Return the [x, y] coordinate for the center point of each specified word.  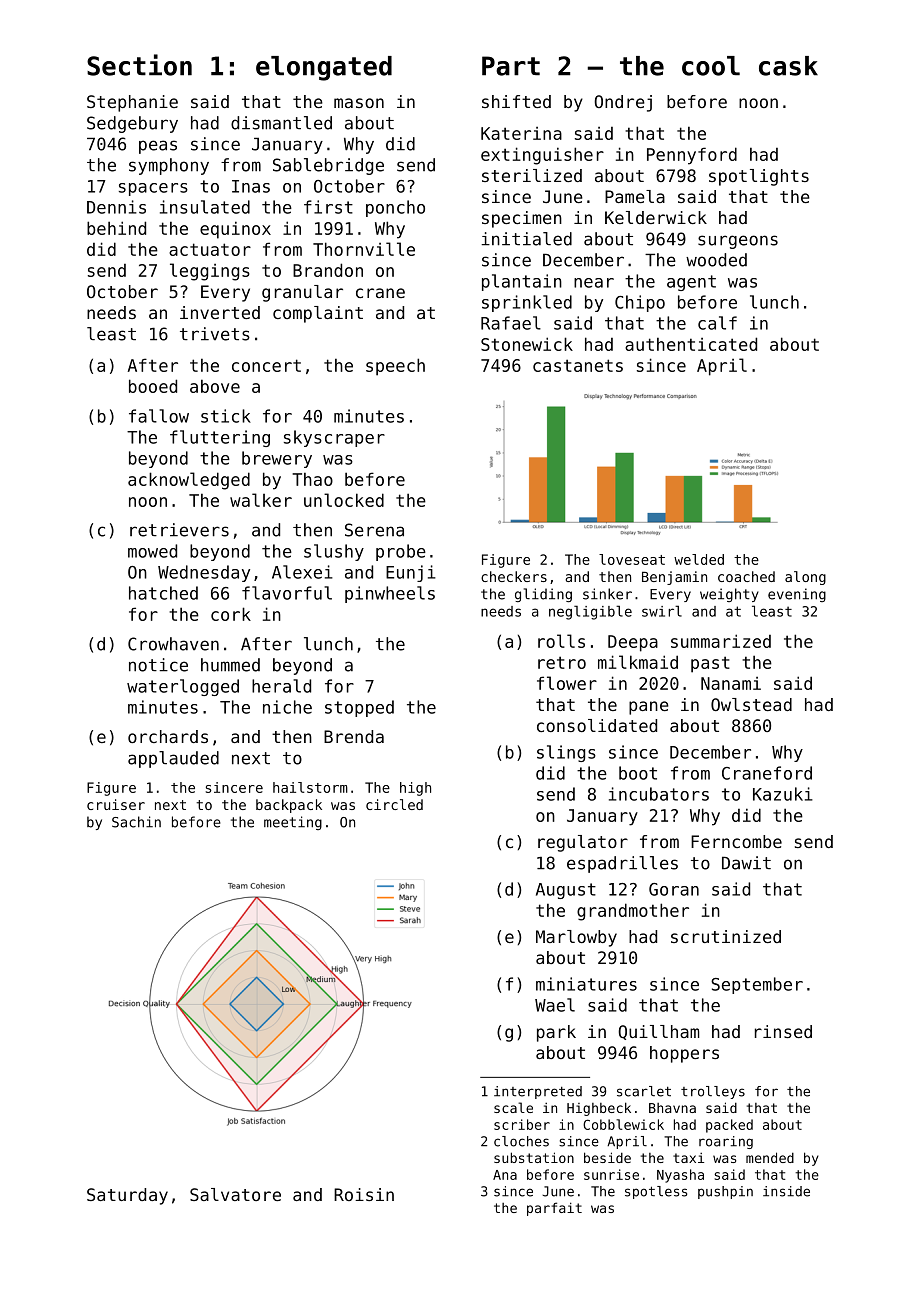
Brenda [354, 736]
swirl [662, 611]
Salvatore [235, 1194]
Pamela [635, 196]
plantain [522, 282]
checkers [514, 576]
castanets [578, 365]
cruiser [116, 804]
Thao [312, 479]
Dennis [116, 207]
